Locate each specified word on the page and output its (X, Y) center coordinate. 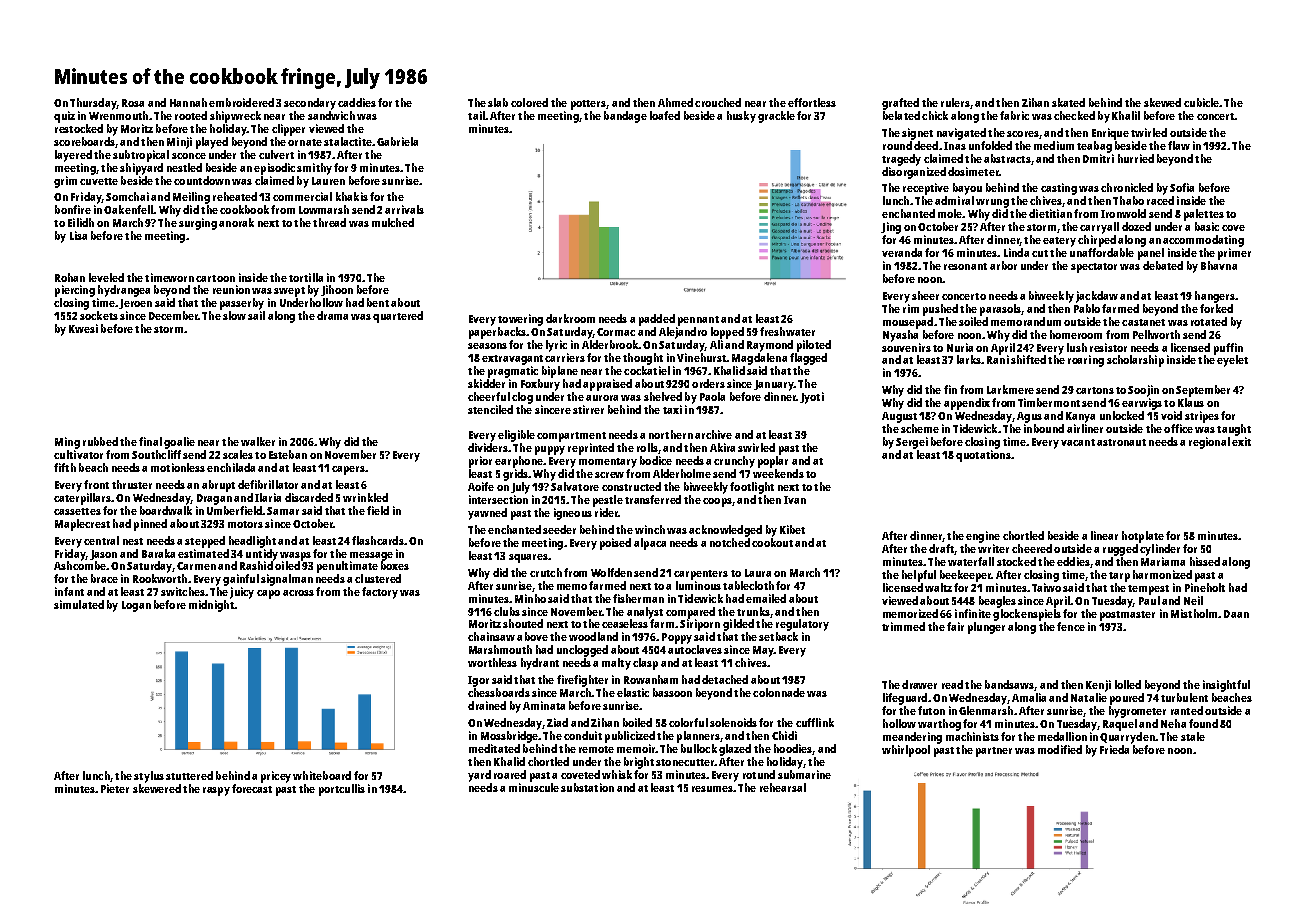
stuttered (189, 775)
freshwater (787, 331)
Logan (136, 606)
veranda (902, 252)
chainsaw (491, 636)
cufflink (815, 722)
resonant (965, 266)
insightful (1226, 686)
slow (234, 315)
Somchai (127, 196)
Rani (998, 359)
